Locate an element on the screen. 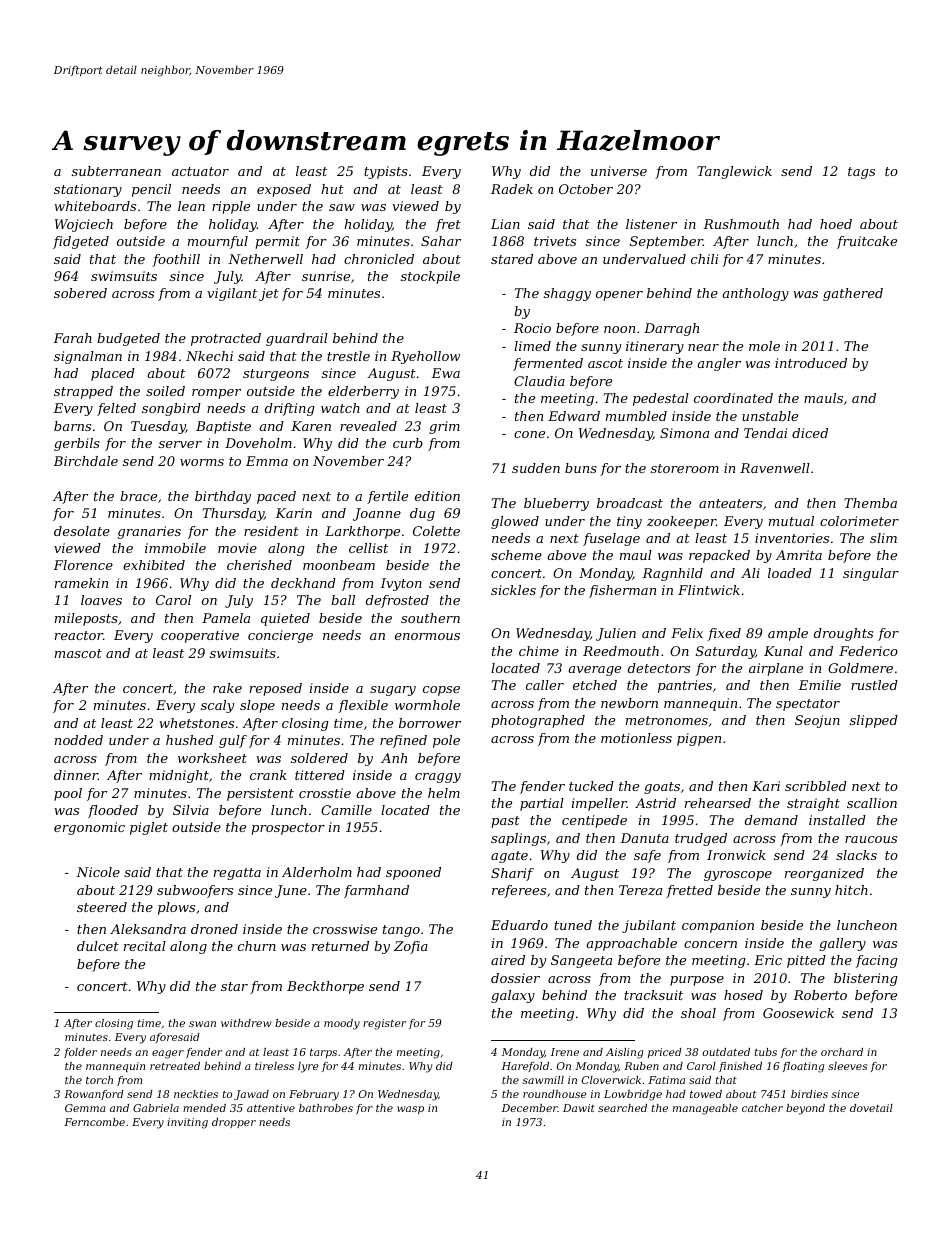  Ravenwell is located at coordinates (775, 468).
